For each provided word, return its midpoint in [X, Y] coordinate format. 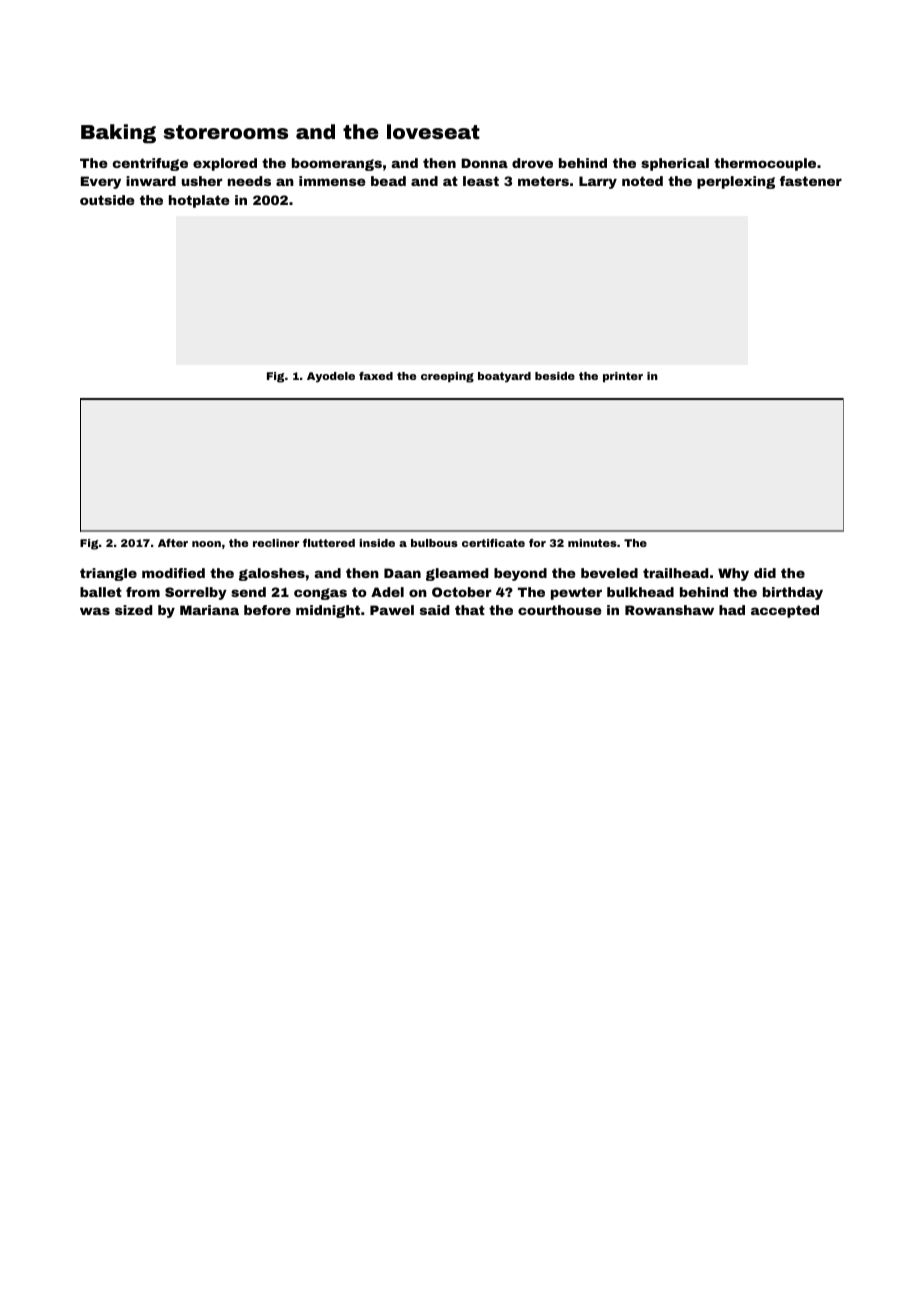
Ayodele [331, 377]
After [173, 543]
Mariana [209, 610]
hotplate [199, 201]
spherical [675, 164]
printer [623, 377]
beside [555, 376]
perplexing [736, 182]
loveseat [433, 131]
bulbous [434, 543]
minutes [592, 543]
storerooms [226, 132]
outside [107, 200]
